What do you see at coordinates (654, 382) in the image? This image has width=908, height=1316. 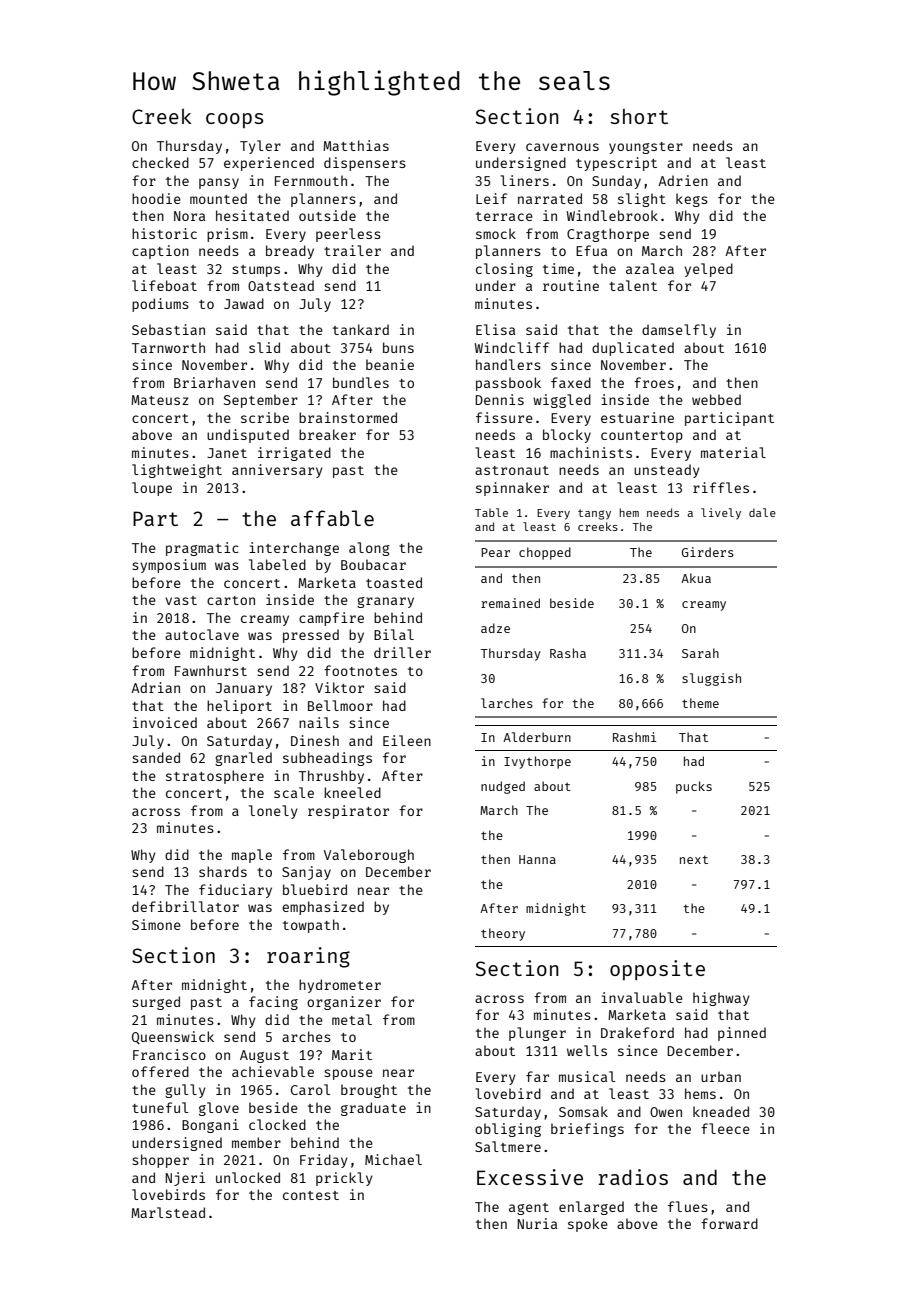 I see `froes` at bounding box center [654, 382].
